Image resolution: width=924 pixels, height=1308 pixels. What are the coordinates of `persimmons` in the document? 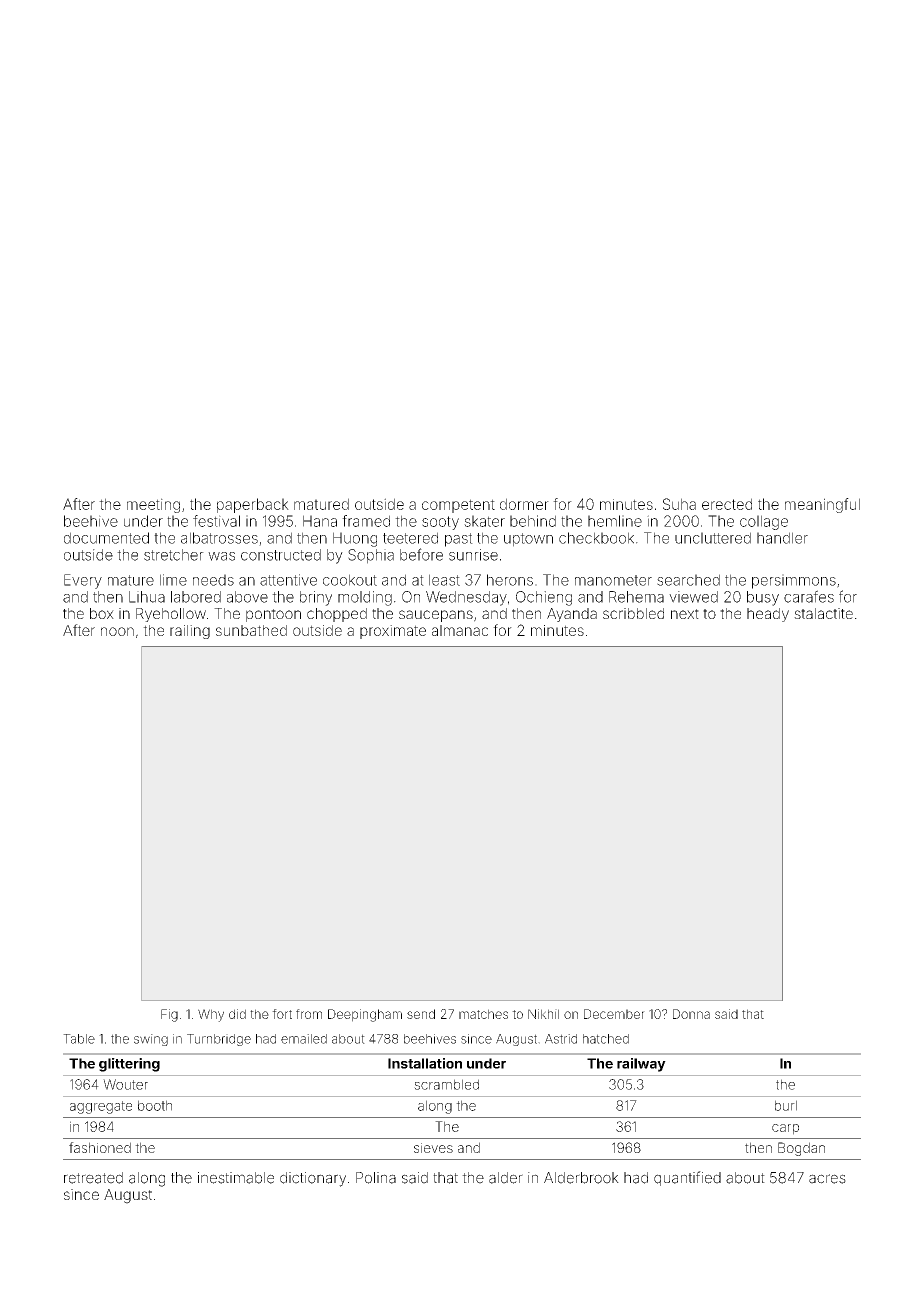 It's located at (794, 581).
